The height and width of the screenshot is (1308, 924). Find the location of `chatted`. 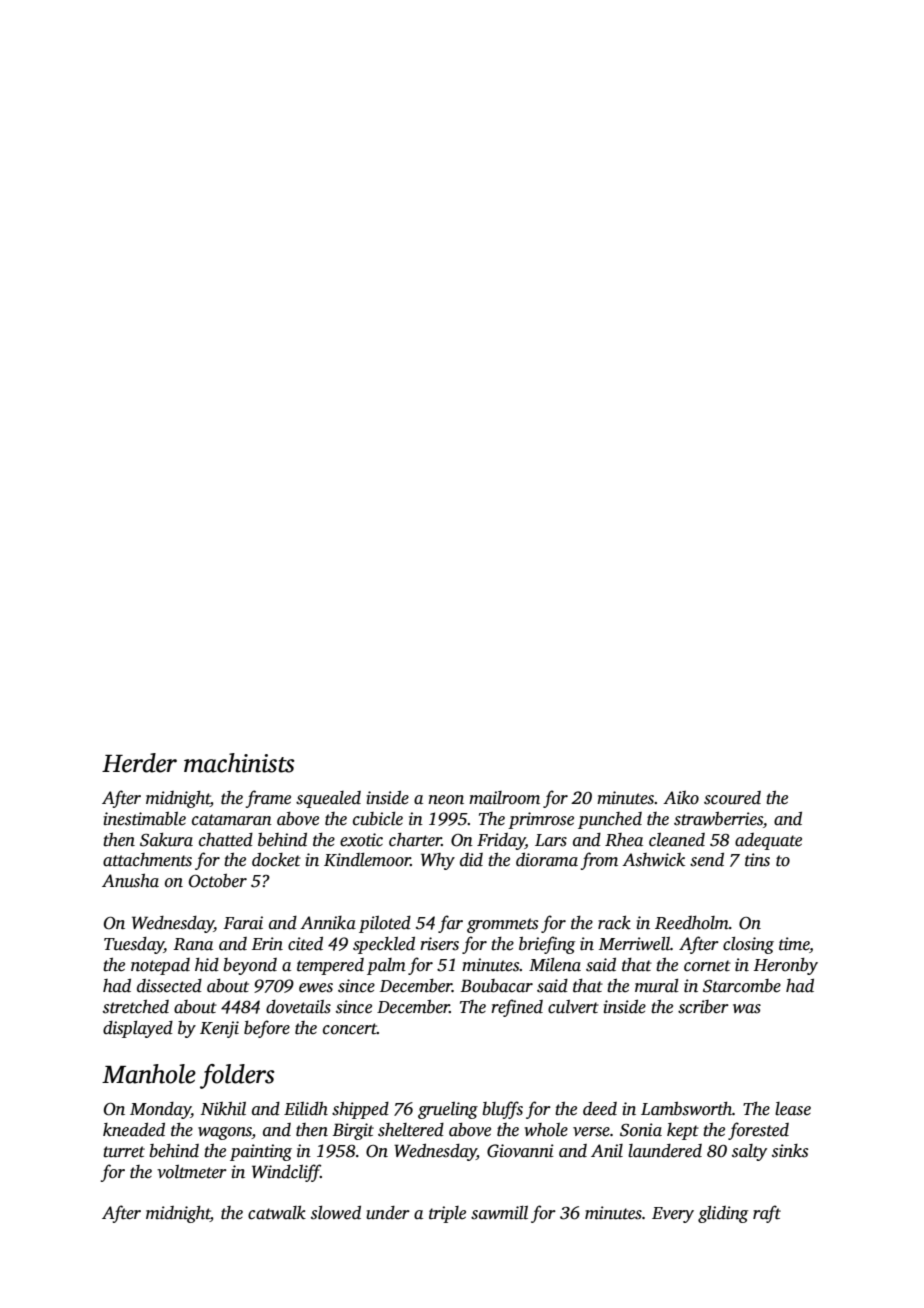

chatted is located at coordinates (226, 840).
